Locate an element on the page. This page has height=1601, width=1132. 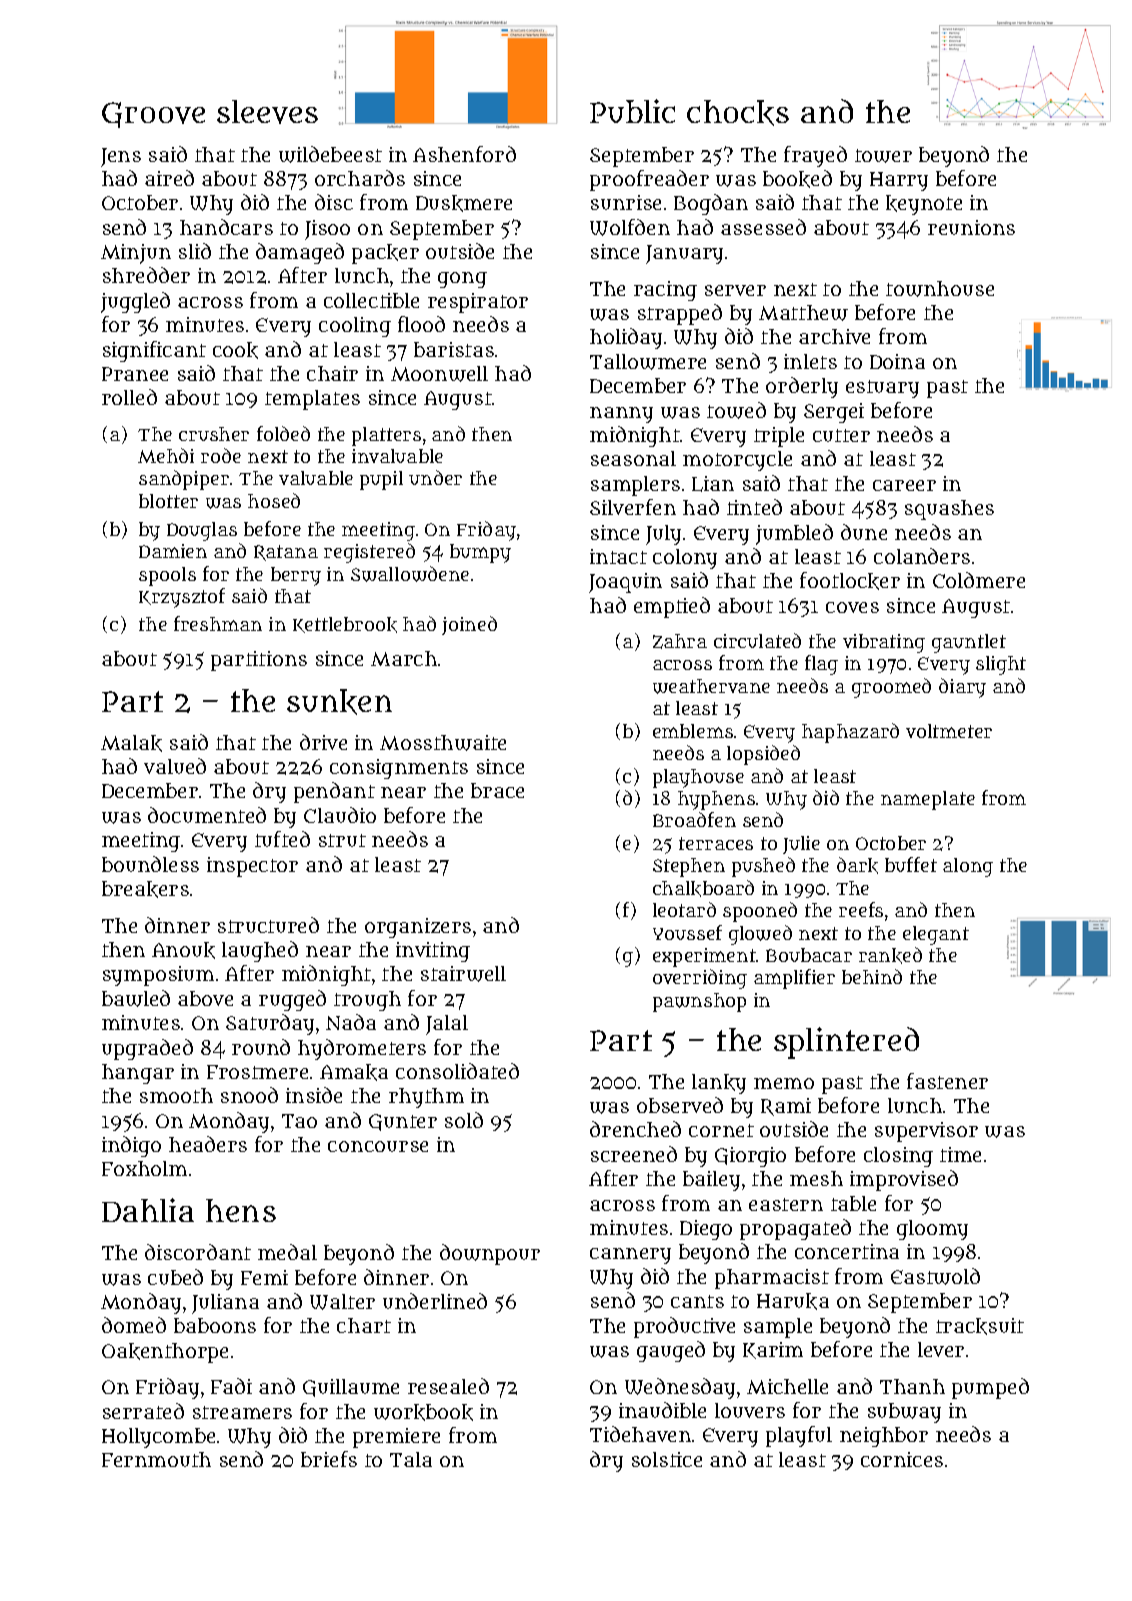
pendant is located at coordinates (334, 792).
